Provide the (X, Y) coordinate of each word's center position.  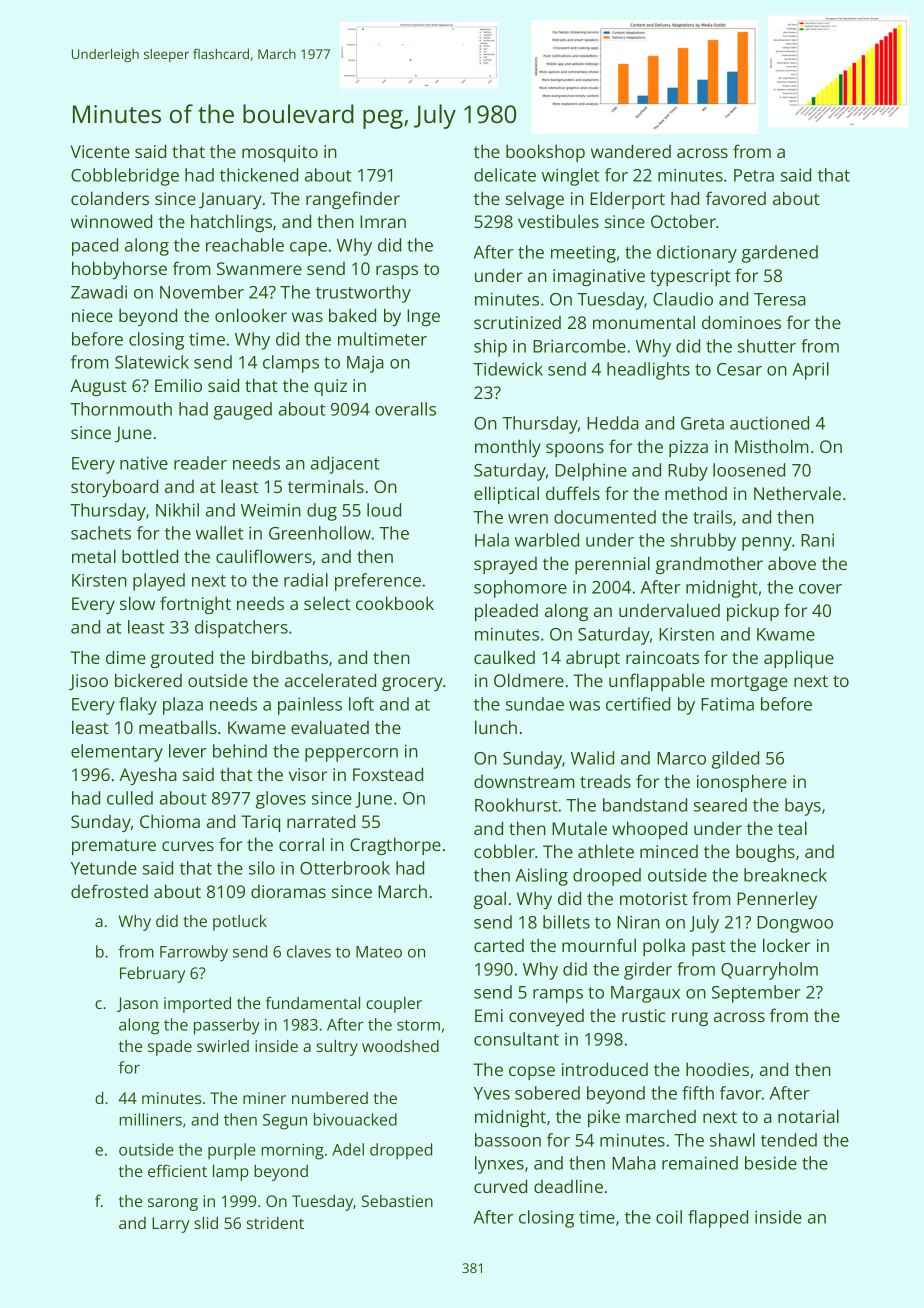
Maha (634, 1163)
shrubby (703, 542)
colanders (110, 198)
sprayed (505, 565)
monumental (644, 322)
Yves (492, 1093)
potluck (240, 923)
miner (264, 1098)
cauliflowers (264, 556)
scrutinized (517, 322)
